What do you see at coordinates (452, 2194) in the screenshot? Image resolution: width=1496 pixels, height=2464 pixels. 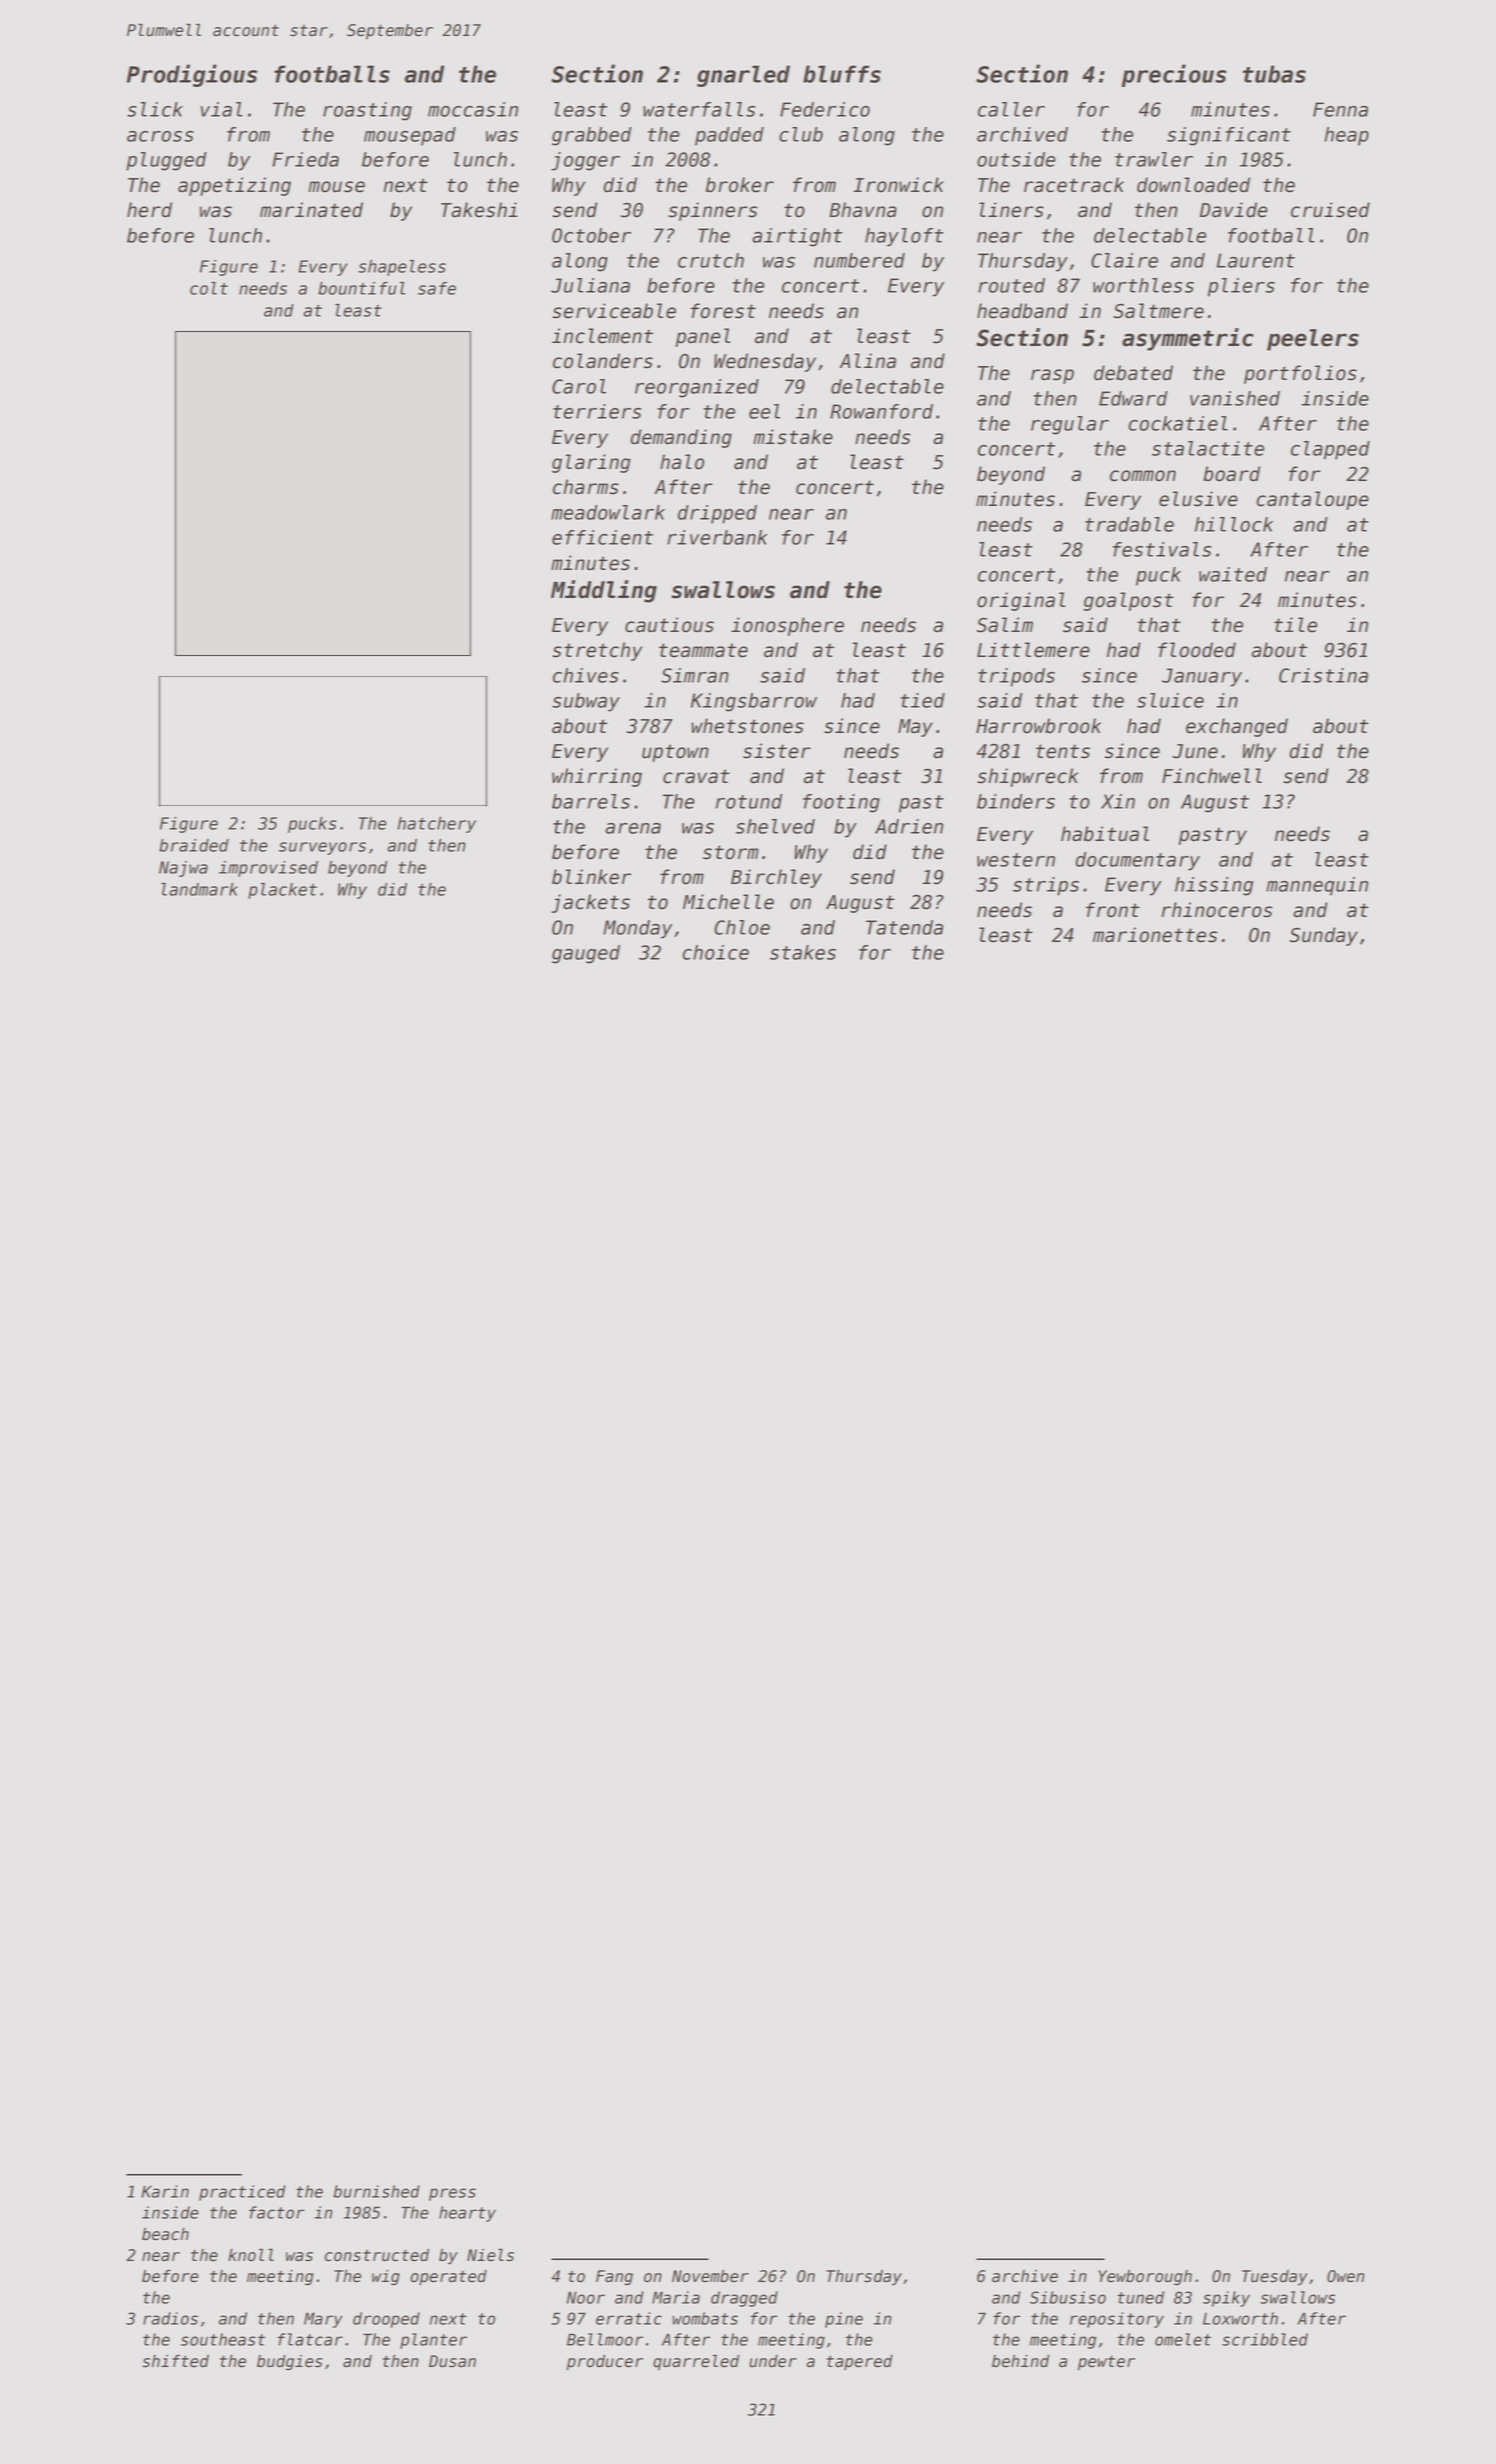 I see `press` at bounding box center [452, 2194].
